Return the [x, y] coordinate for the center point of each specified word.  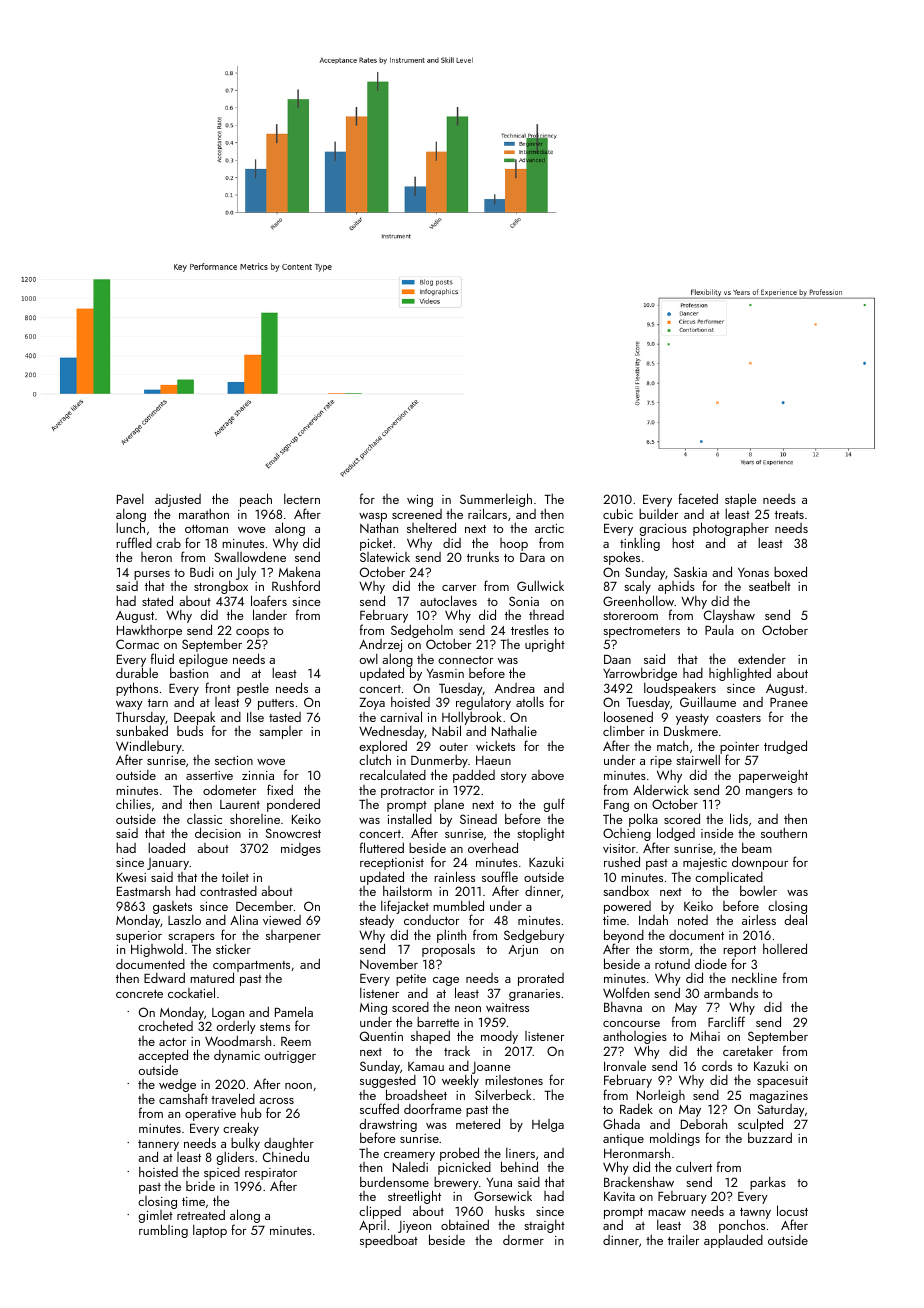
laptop [210, 1231]
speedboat [389, 1241]
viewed [282, 920]
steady [377, 921]
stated [157, 600]
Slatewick [385, 557]
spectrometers [641, 632]
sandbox [626, 890]
